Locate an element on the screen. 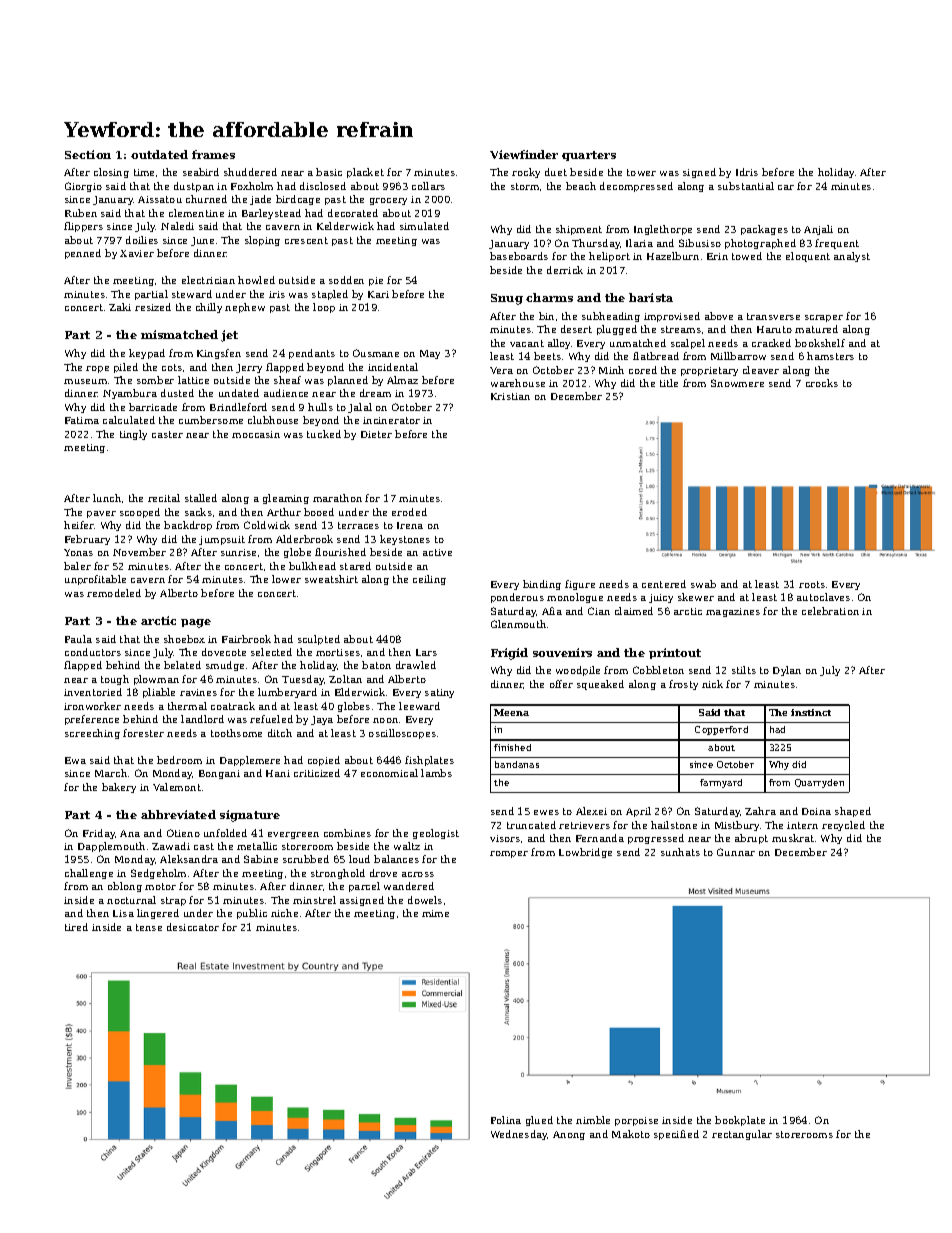 This screenshot has height=1233, width=952. frequent is located at coordinates (837, 244).
